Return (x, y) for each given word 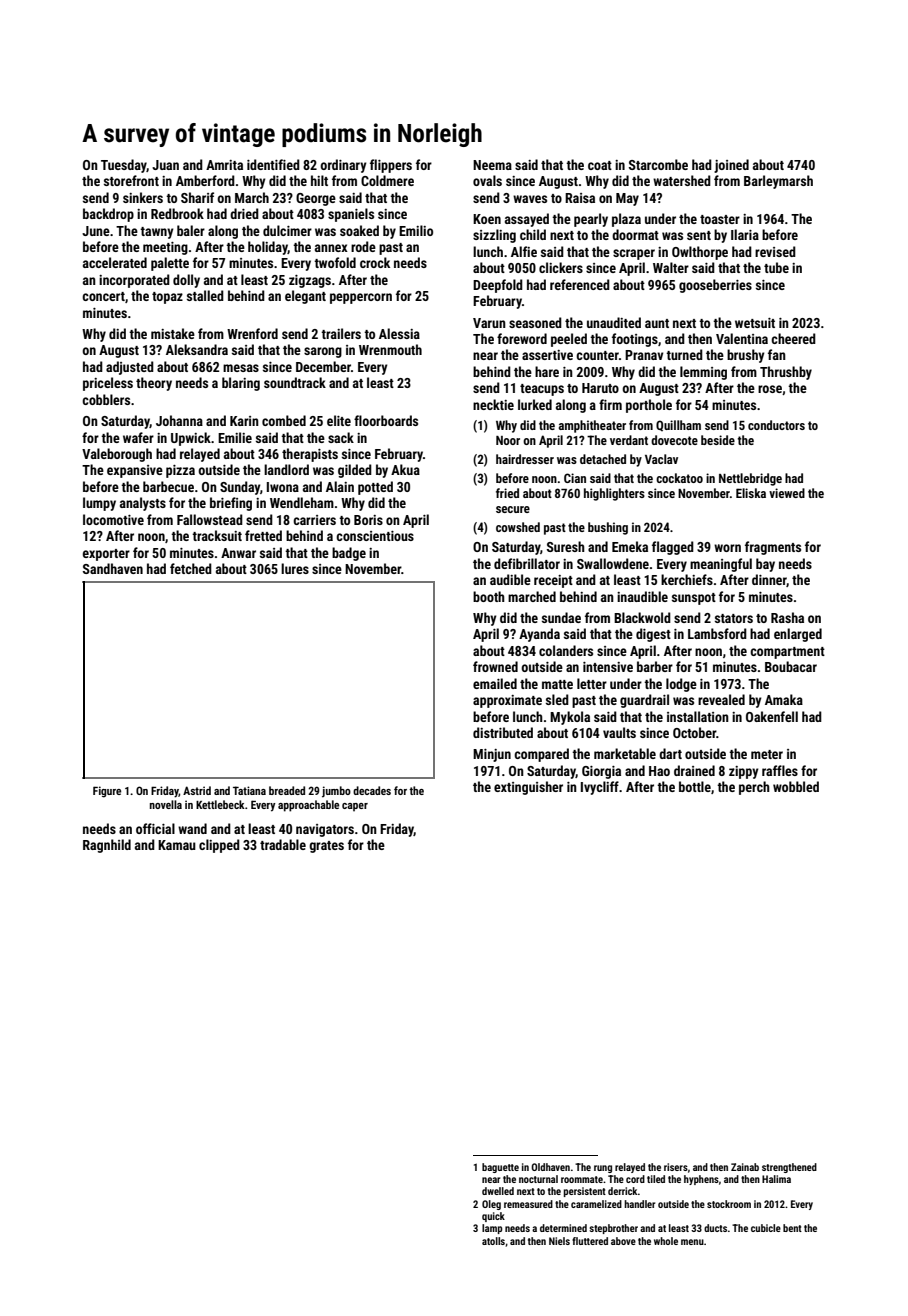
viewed (787, 493)
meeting (165, 248)
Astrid (197, 790)
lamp (492, 1229)
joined (731, 166)
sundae (561, 617)
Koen (487, 219)
